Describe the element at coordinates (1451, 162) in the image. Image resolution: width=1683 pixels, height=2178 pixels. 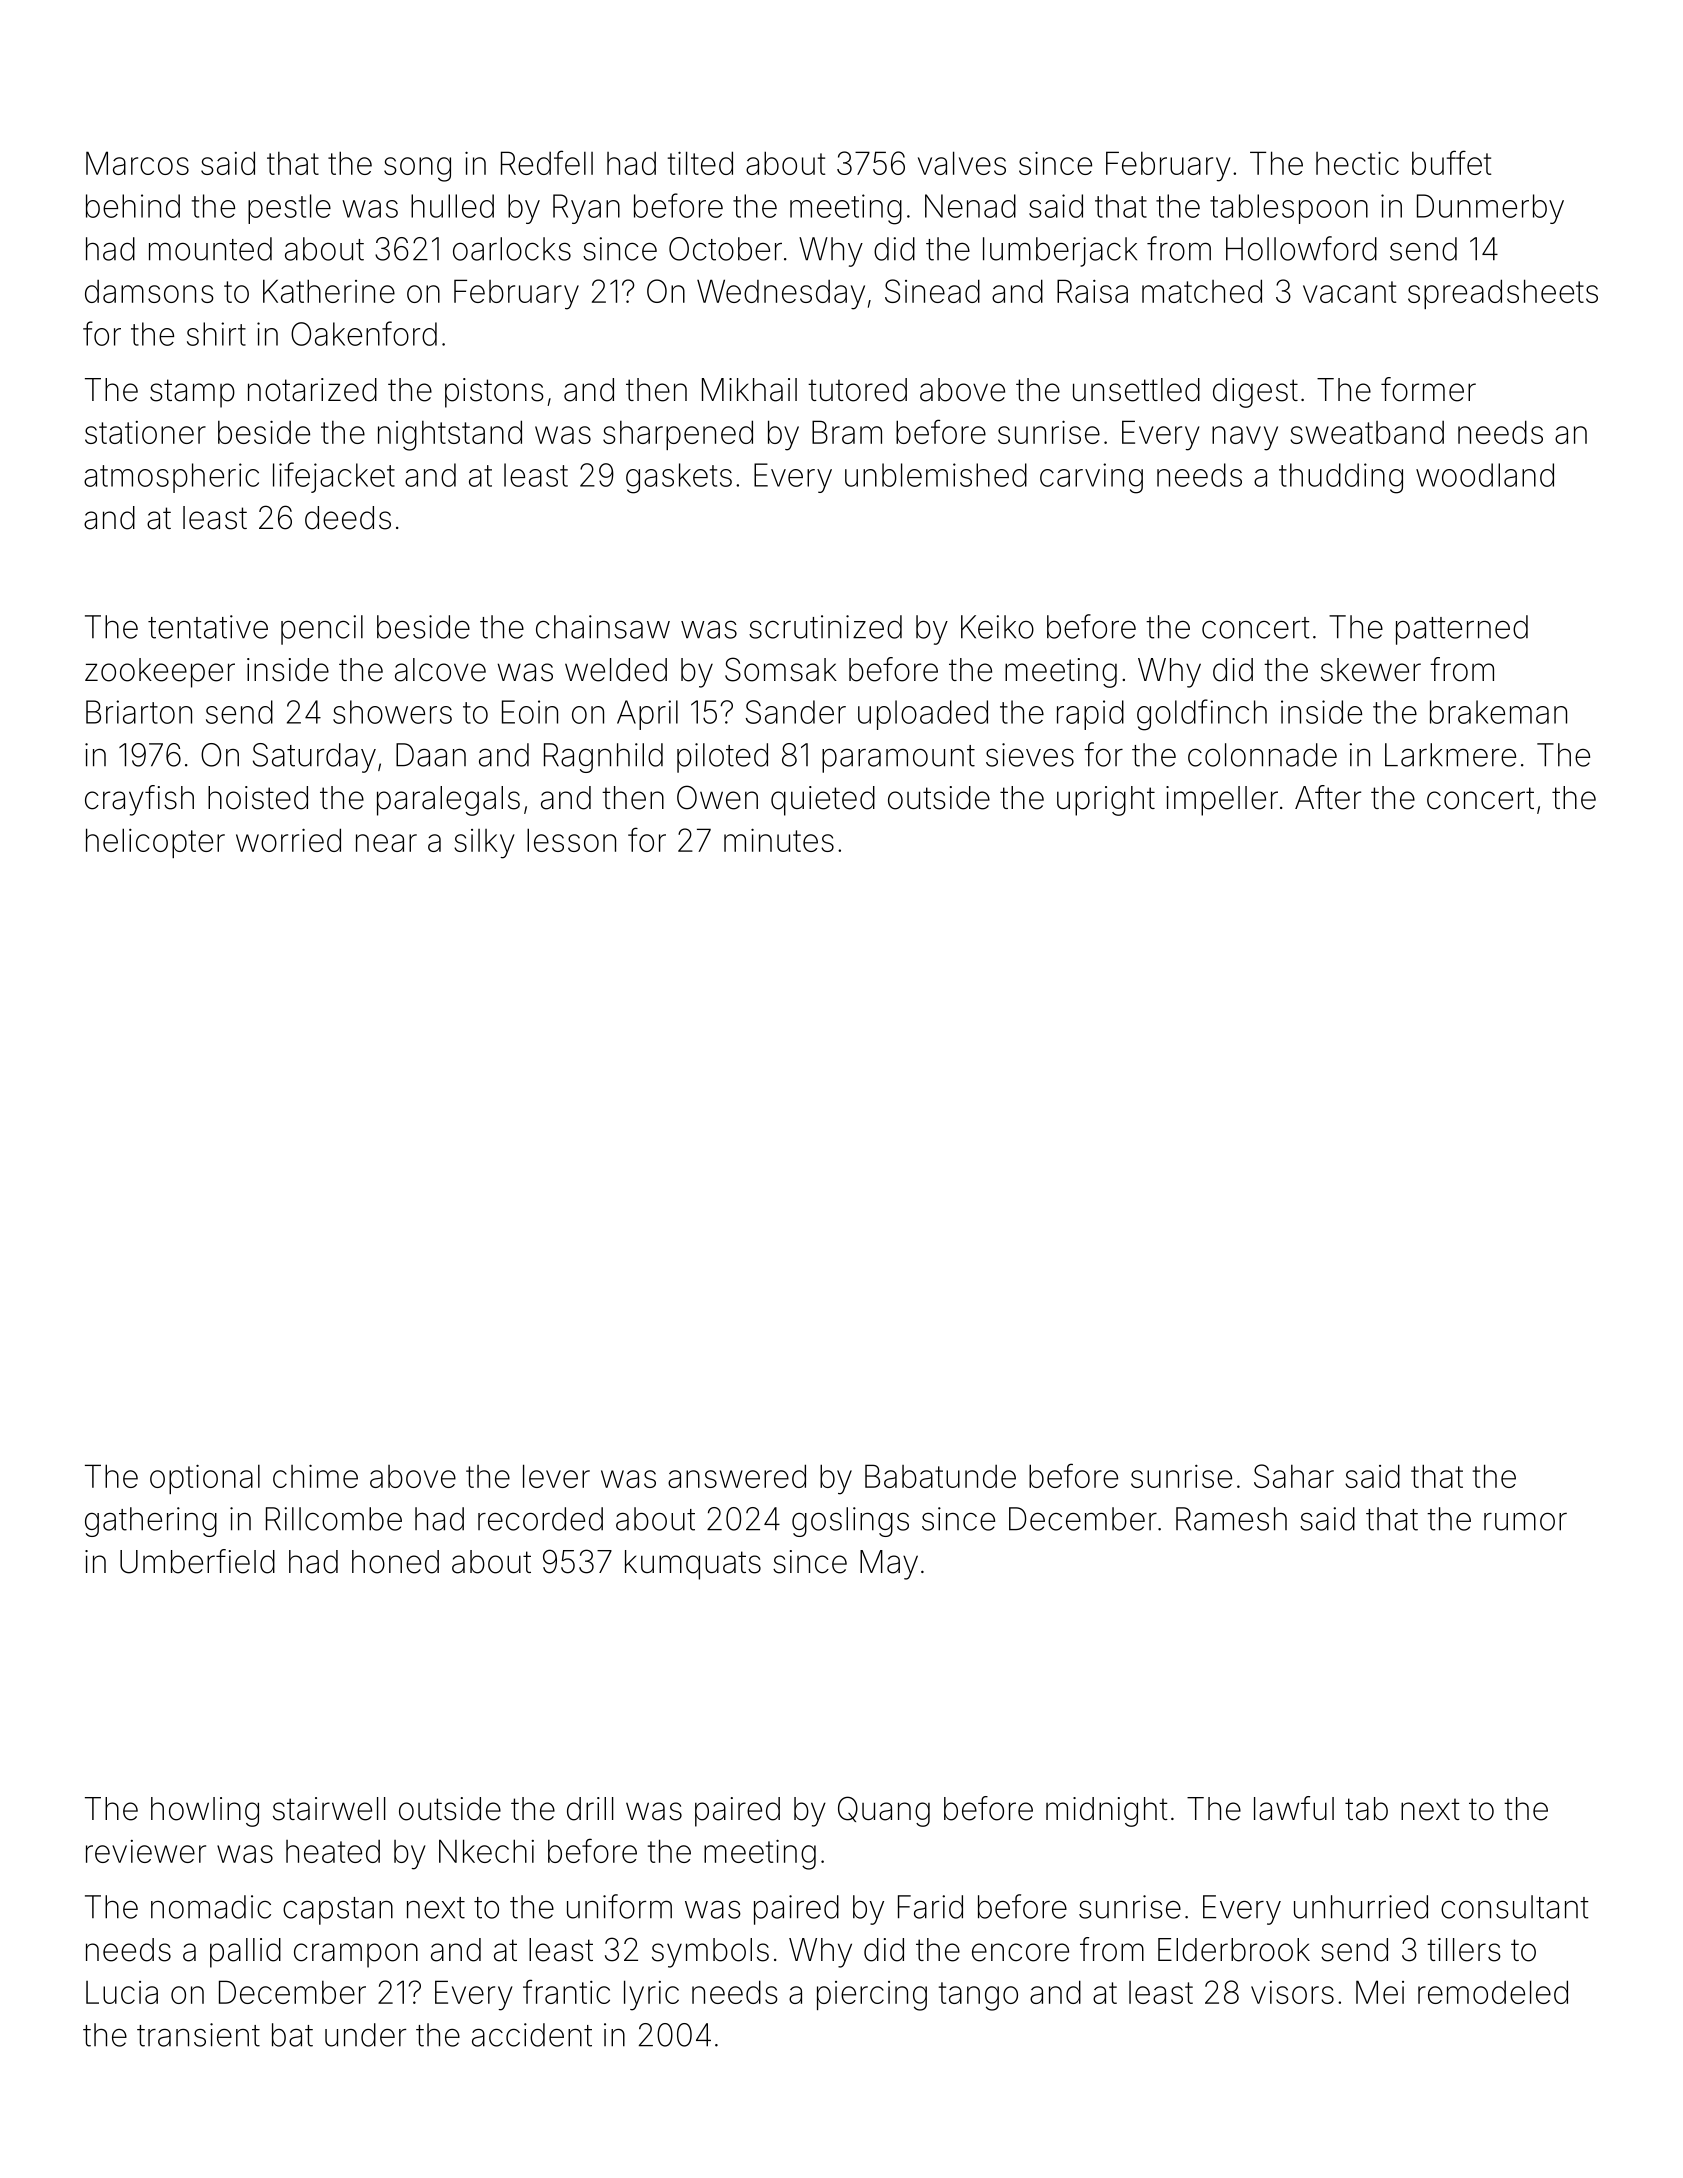
I see `buffet` at that location.
